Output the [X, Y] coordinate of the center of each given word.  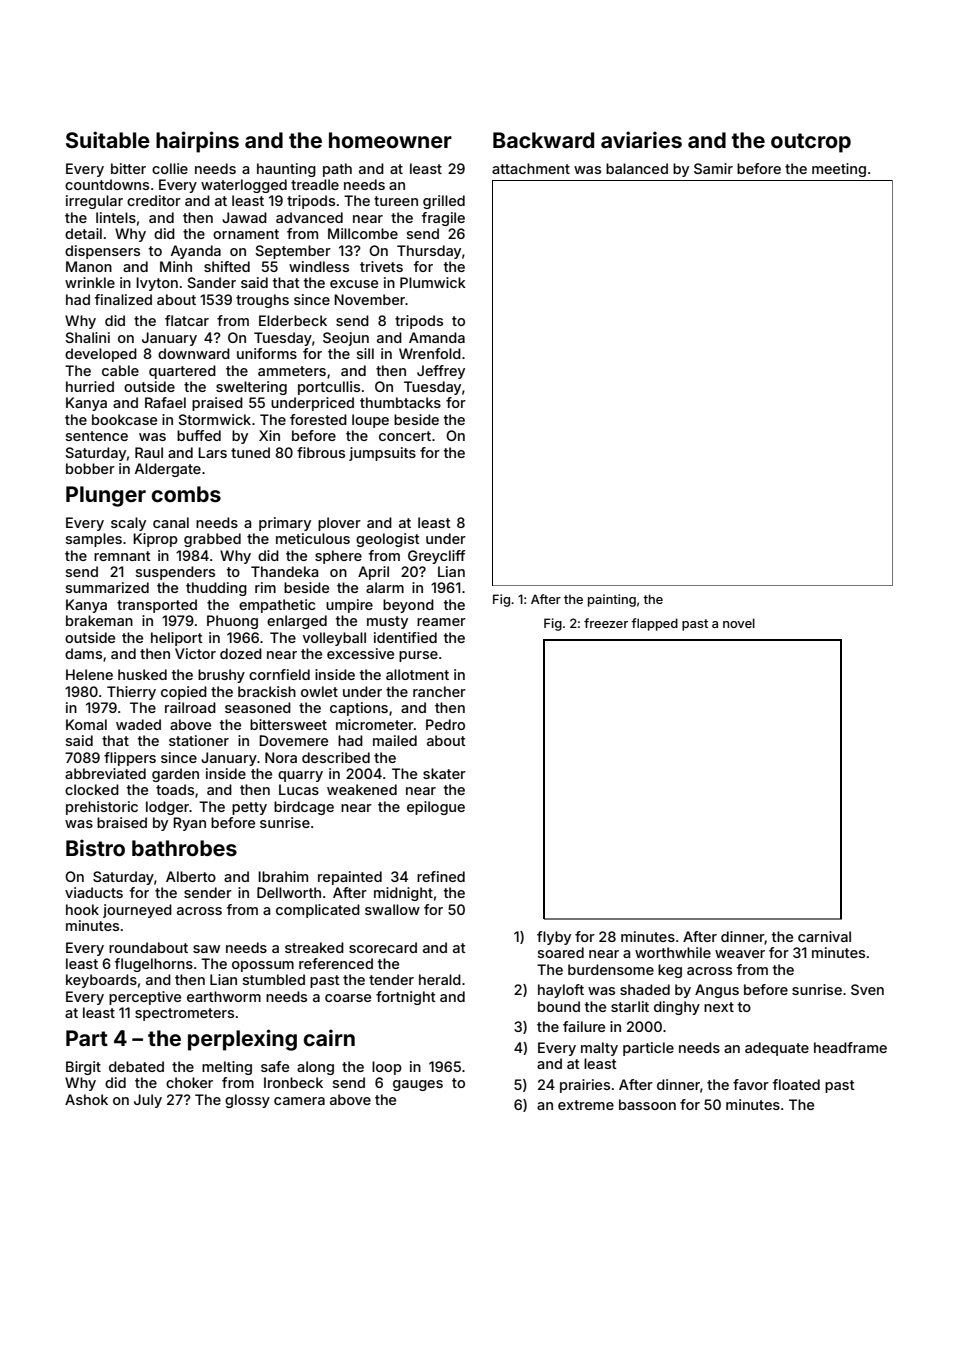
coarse [348, 998]
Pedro [445, 724]
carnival [824, 936]
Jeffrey [441, 372]
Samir [713, 168]
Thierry [131, 693]
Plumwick [433, 282]
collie [170, 168]
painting [612, 600]
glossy [247, 1101]
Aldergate [168, 470]
